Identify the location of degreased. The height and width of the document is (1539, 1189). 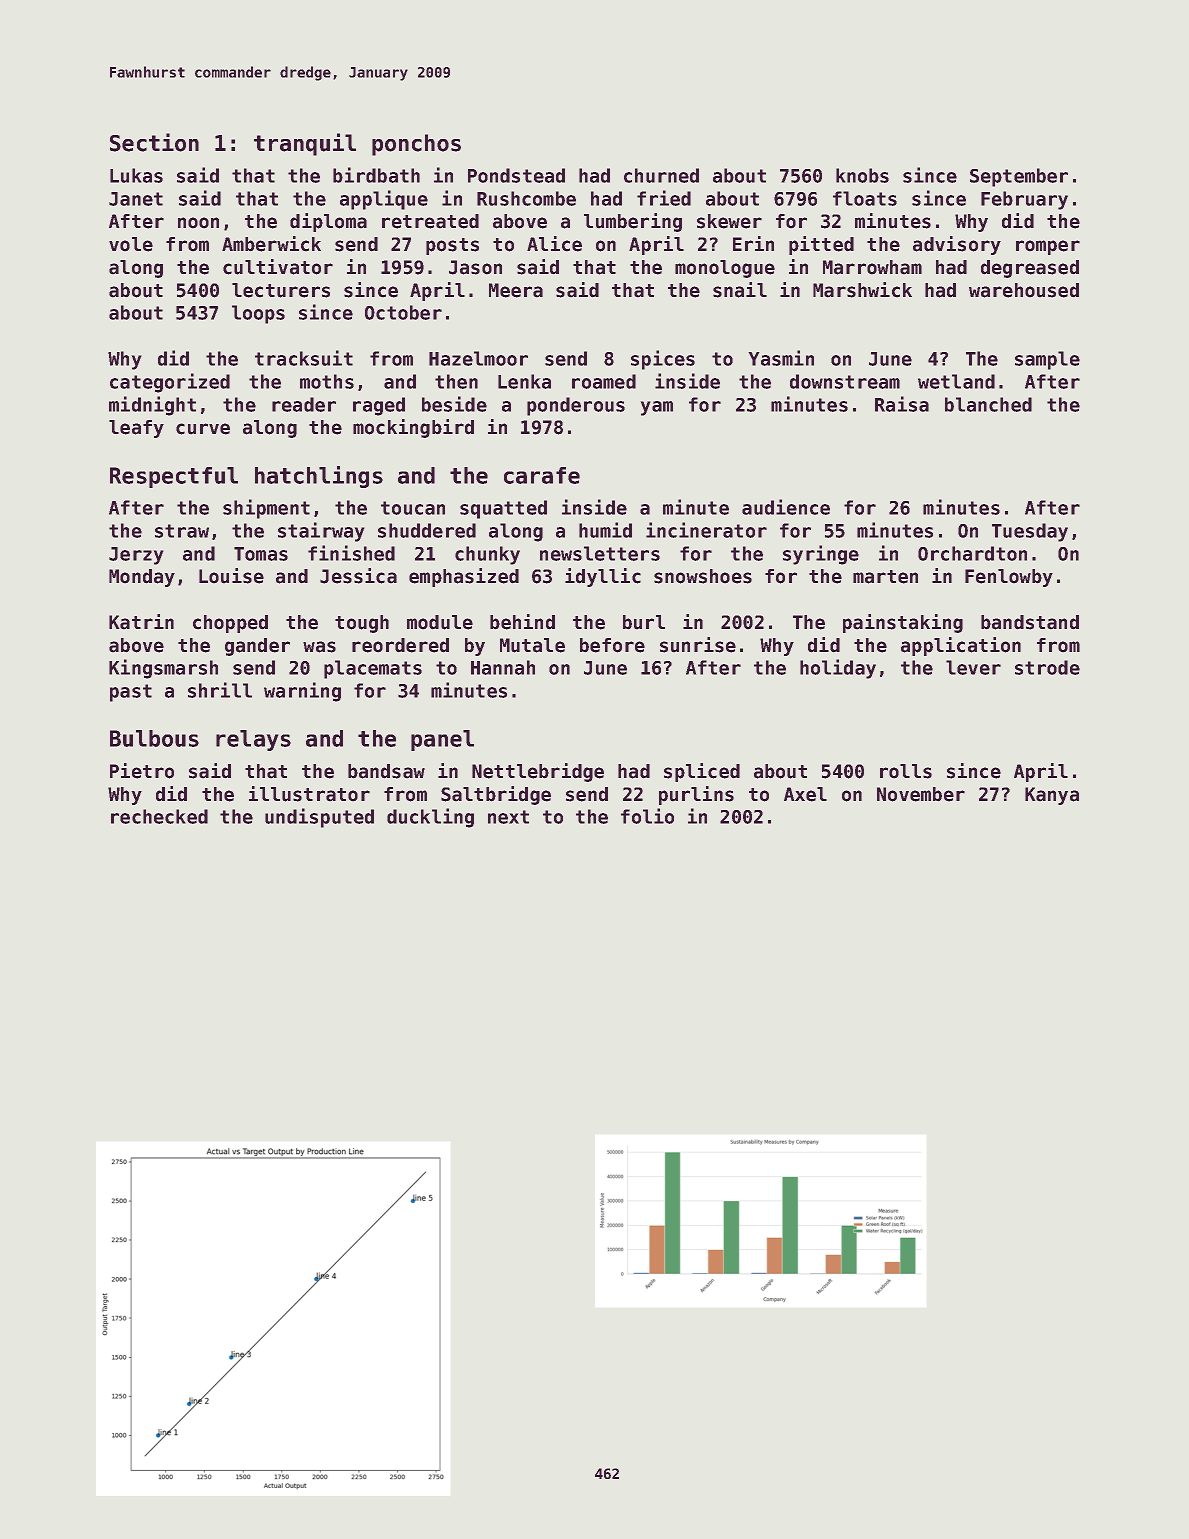
(1030, 269).
